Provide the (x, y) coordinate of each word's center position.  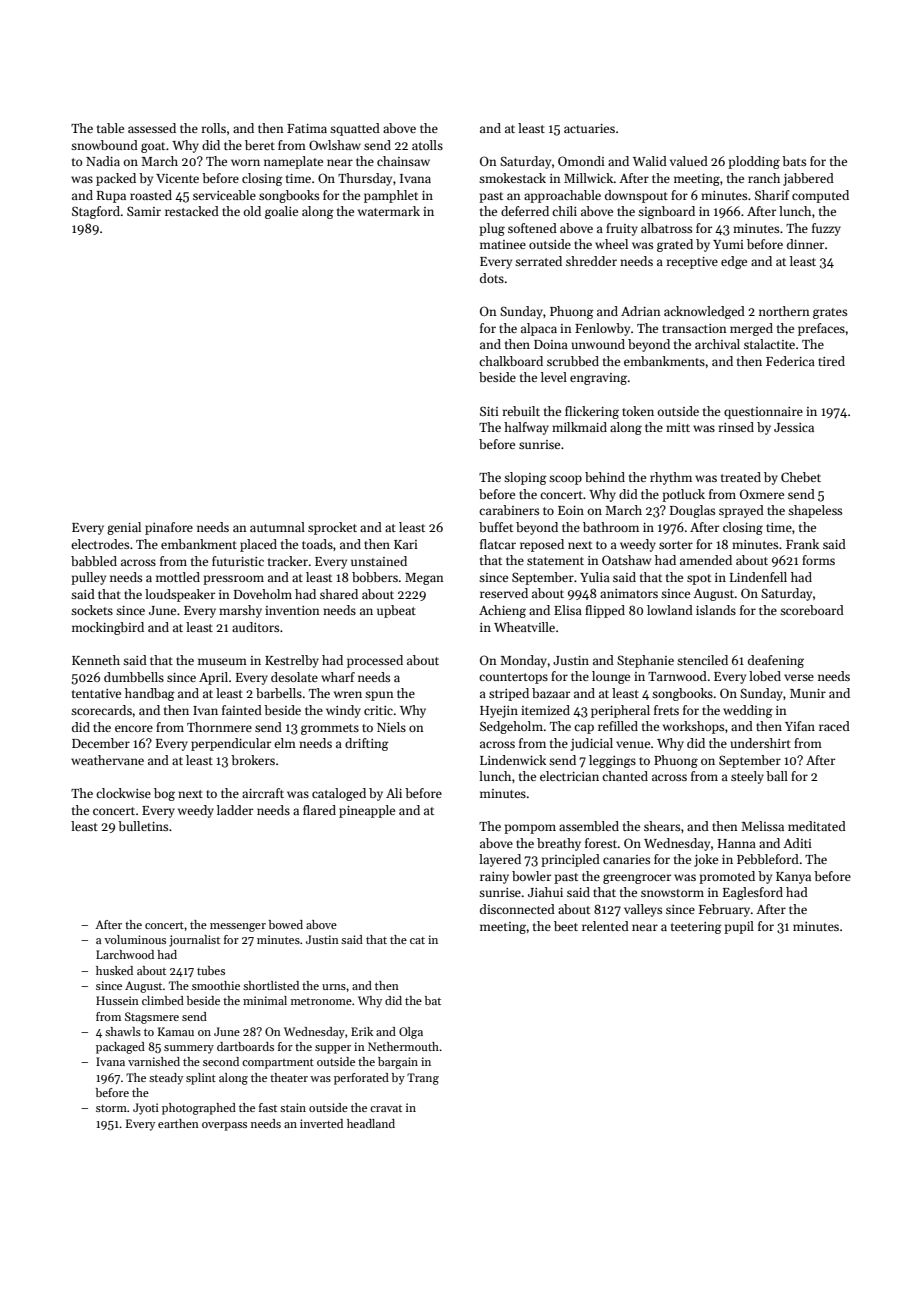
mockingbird (108, 628)
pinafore (169, 528)
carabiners (509, 510)
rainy (494, 878)
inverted (321, 1123)
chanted (625, 776)
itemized (545, 710)
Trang (423, 1079)
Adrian (641, 311)
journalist (194, 941)
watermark (389, 211)
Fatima (307, 128)
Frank (802, 544)
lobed (765, 676)
